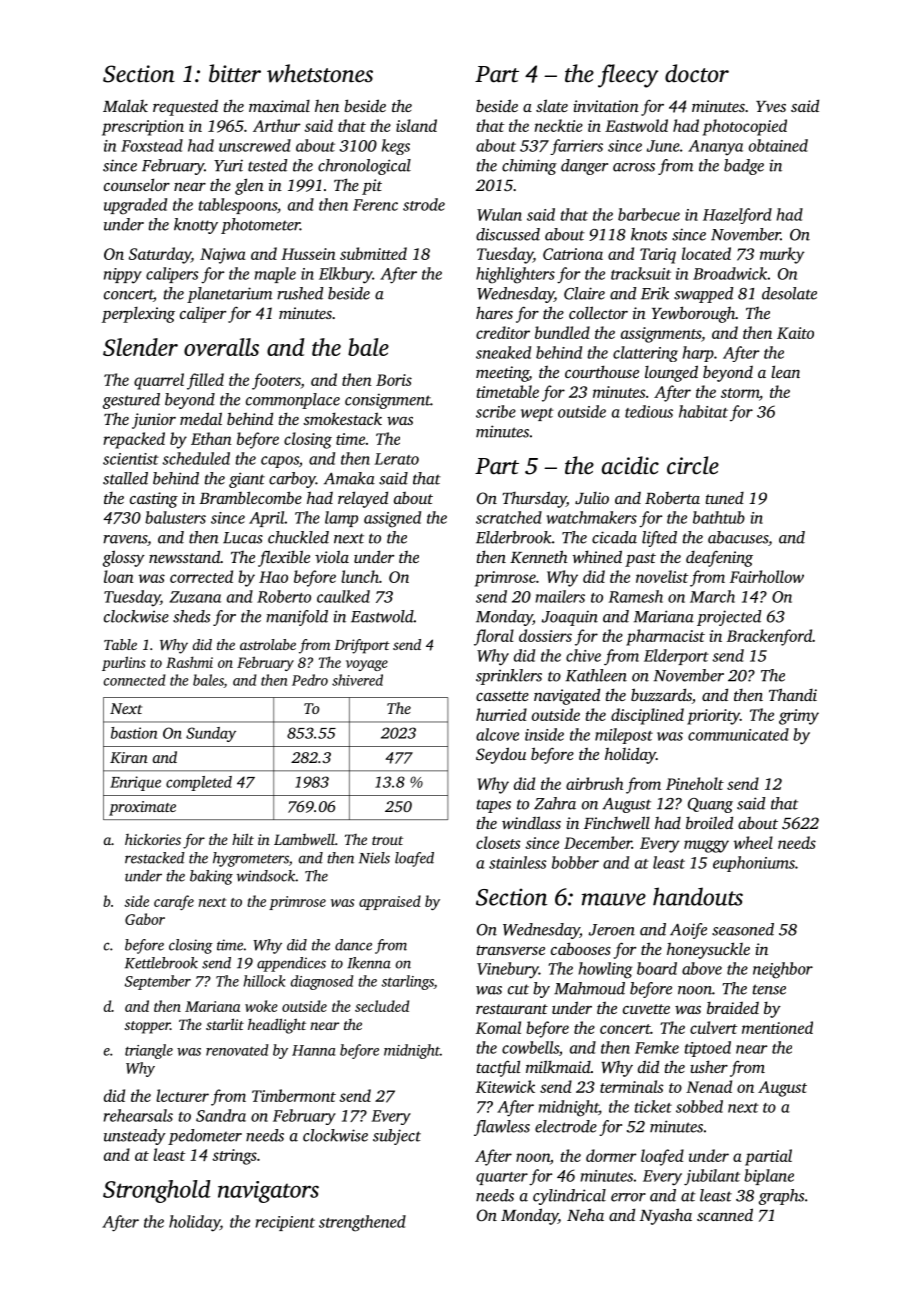 The width and height of the document is (924, 1308). Describe the element at coordinates (182, 1095) in the document. I see `lecturer` at that location.
